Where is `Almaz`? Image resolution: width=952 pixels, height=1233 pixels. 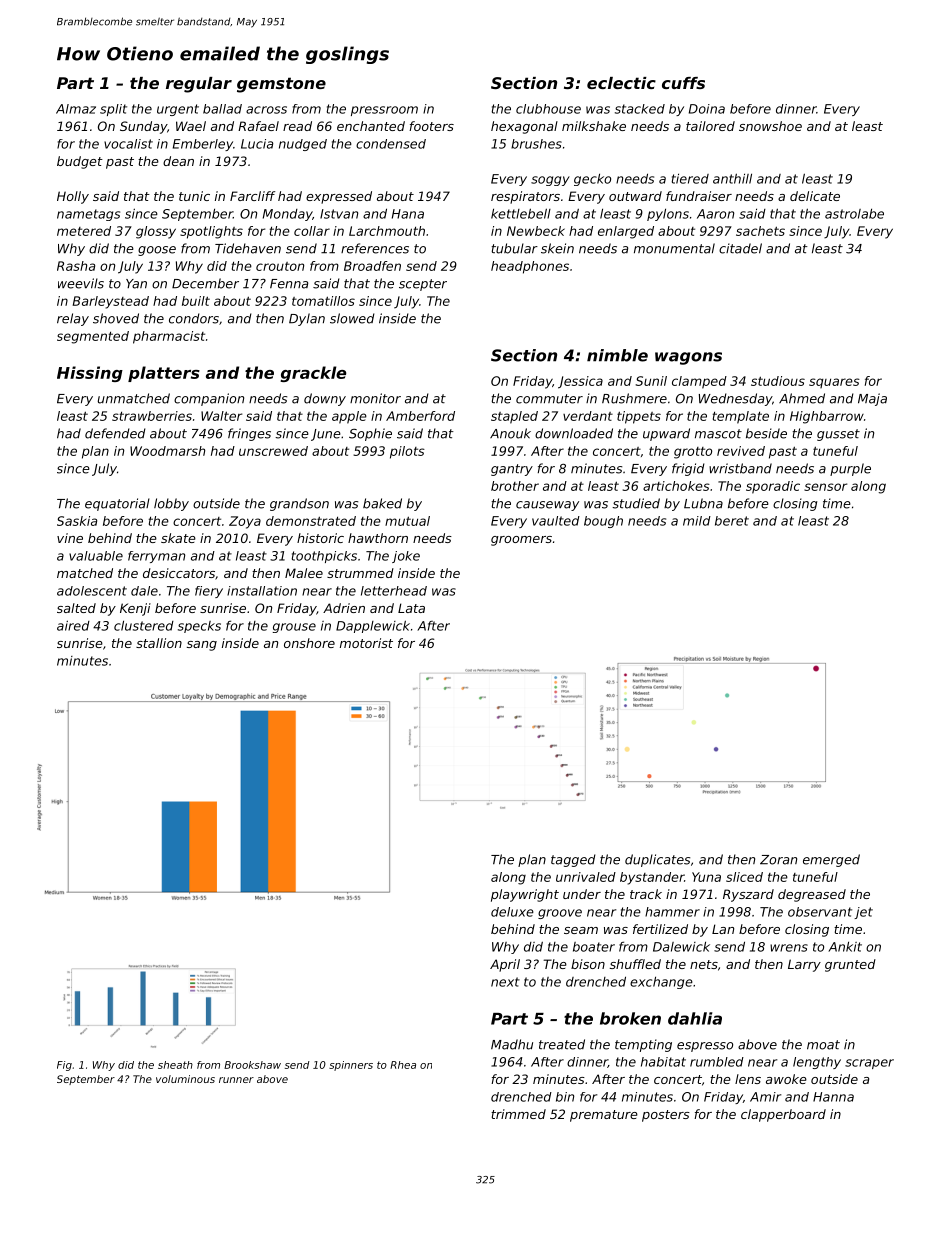
Almaz is located at coordinates (76, 109).
